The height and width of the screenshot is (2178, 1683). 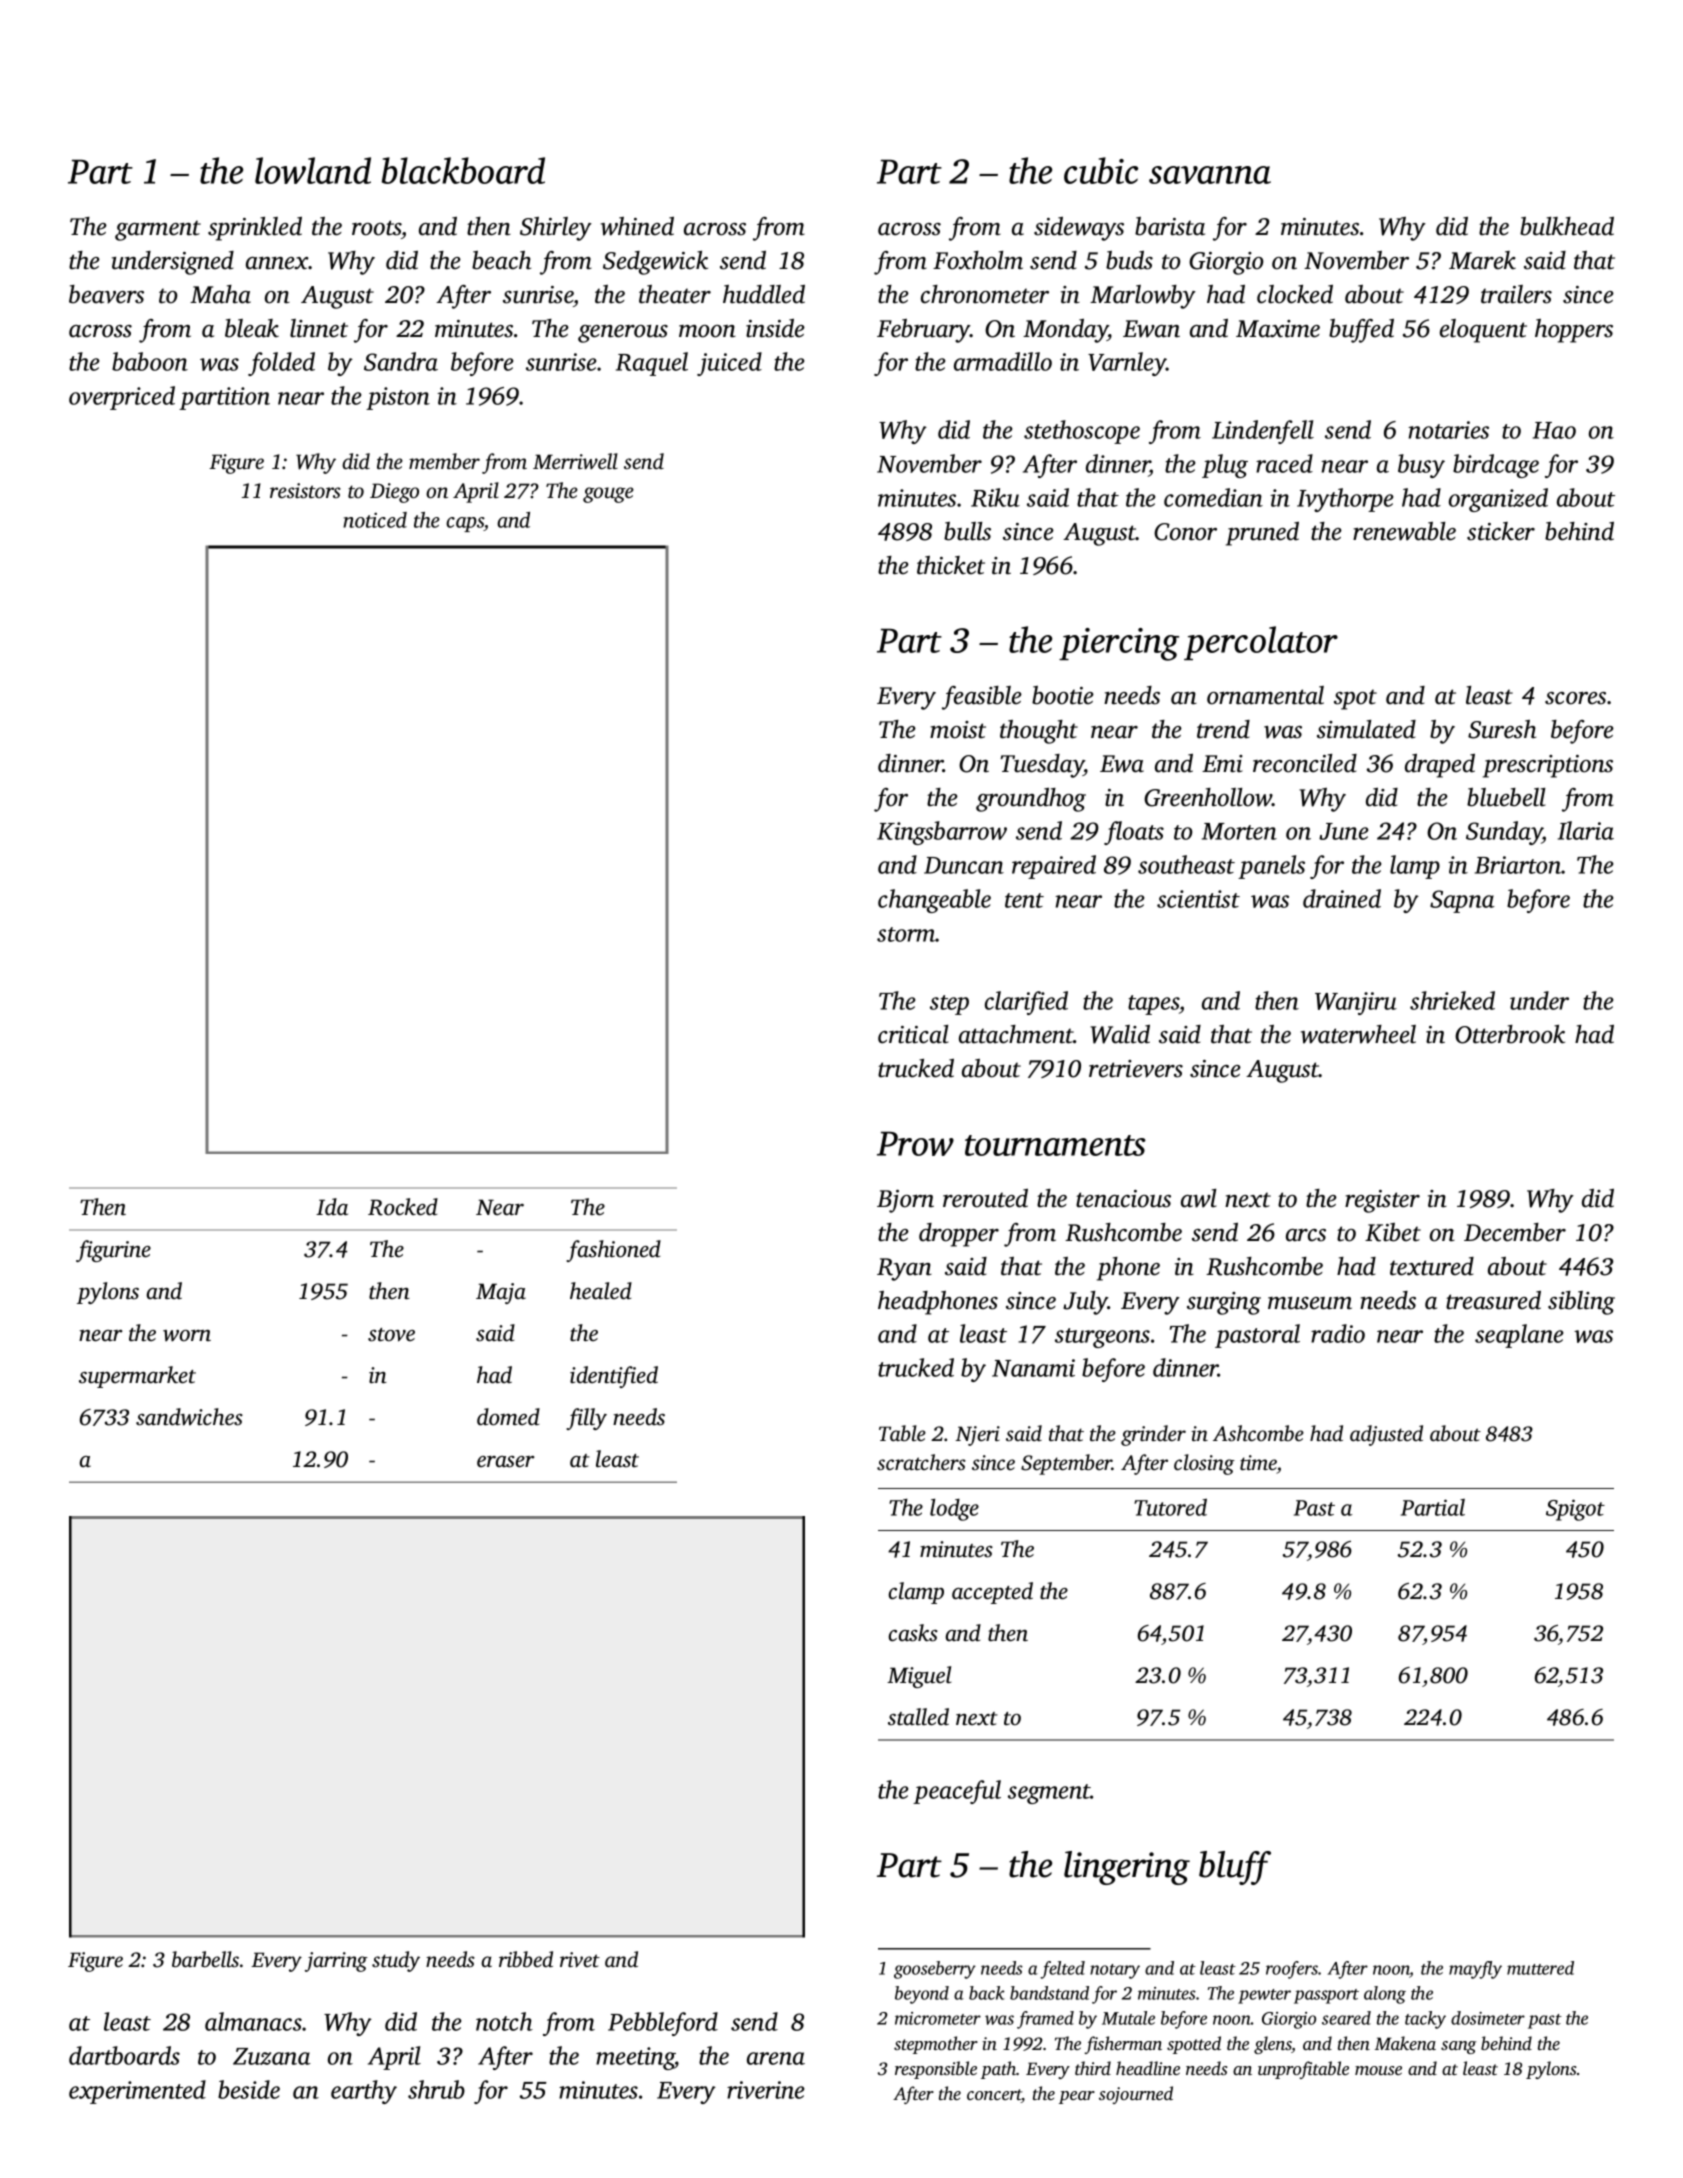 I want to click on sojourned, so click(x=1136, y=2095).
